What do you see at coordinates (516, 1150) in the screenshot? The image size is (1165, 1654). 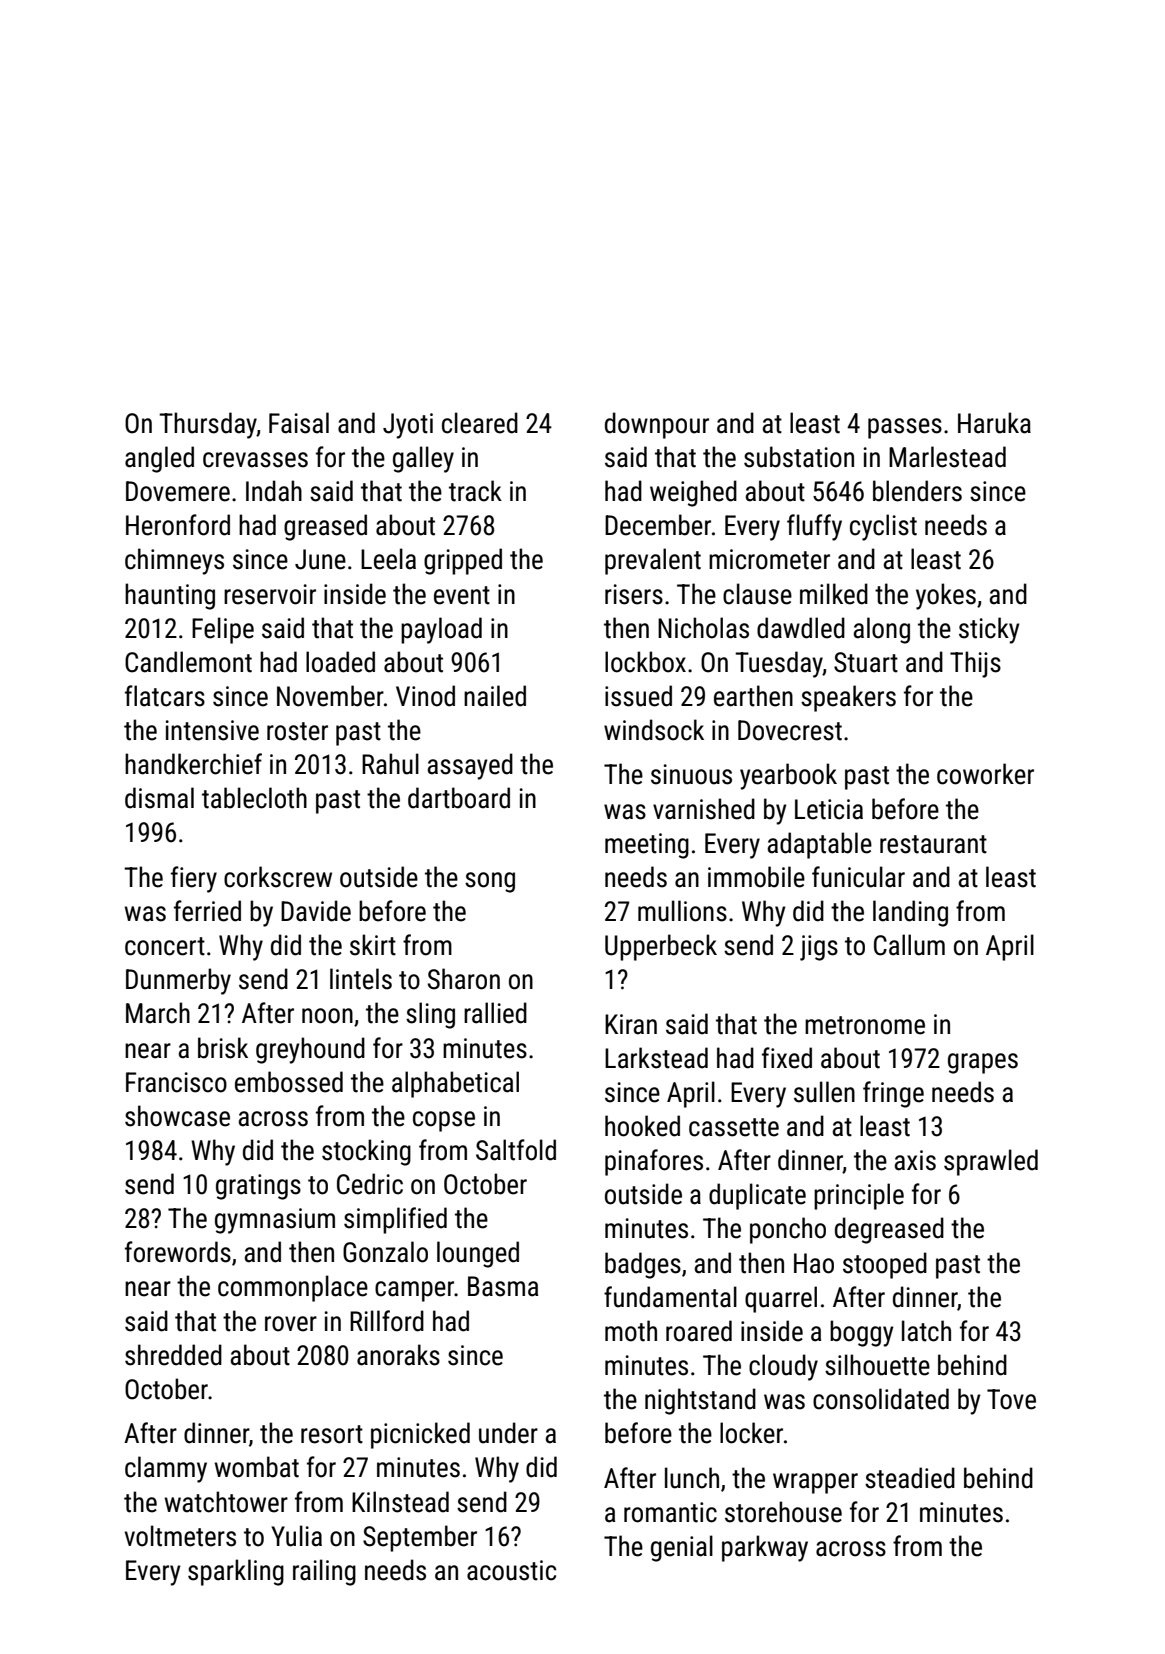 I see `Saltfold` at bounding box center [516, 1150].
